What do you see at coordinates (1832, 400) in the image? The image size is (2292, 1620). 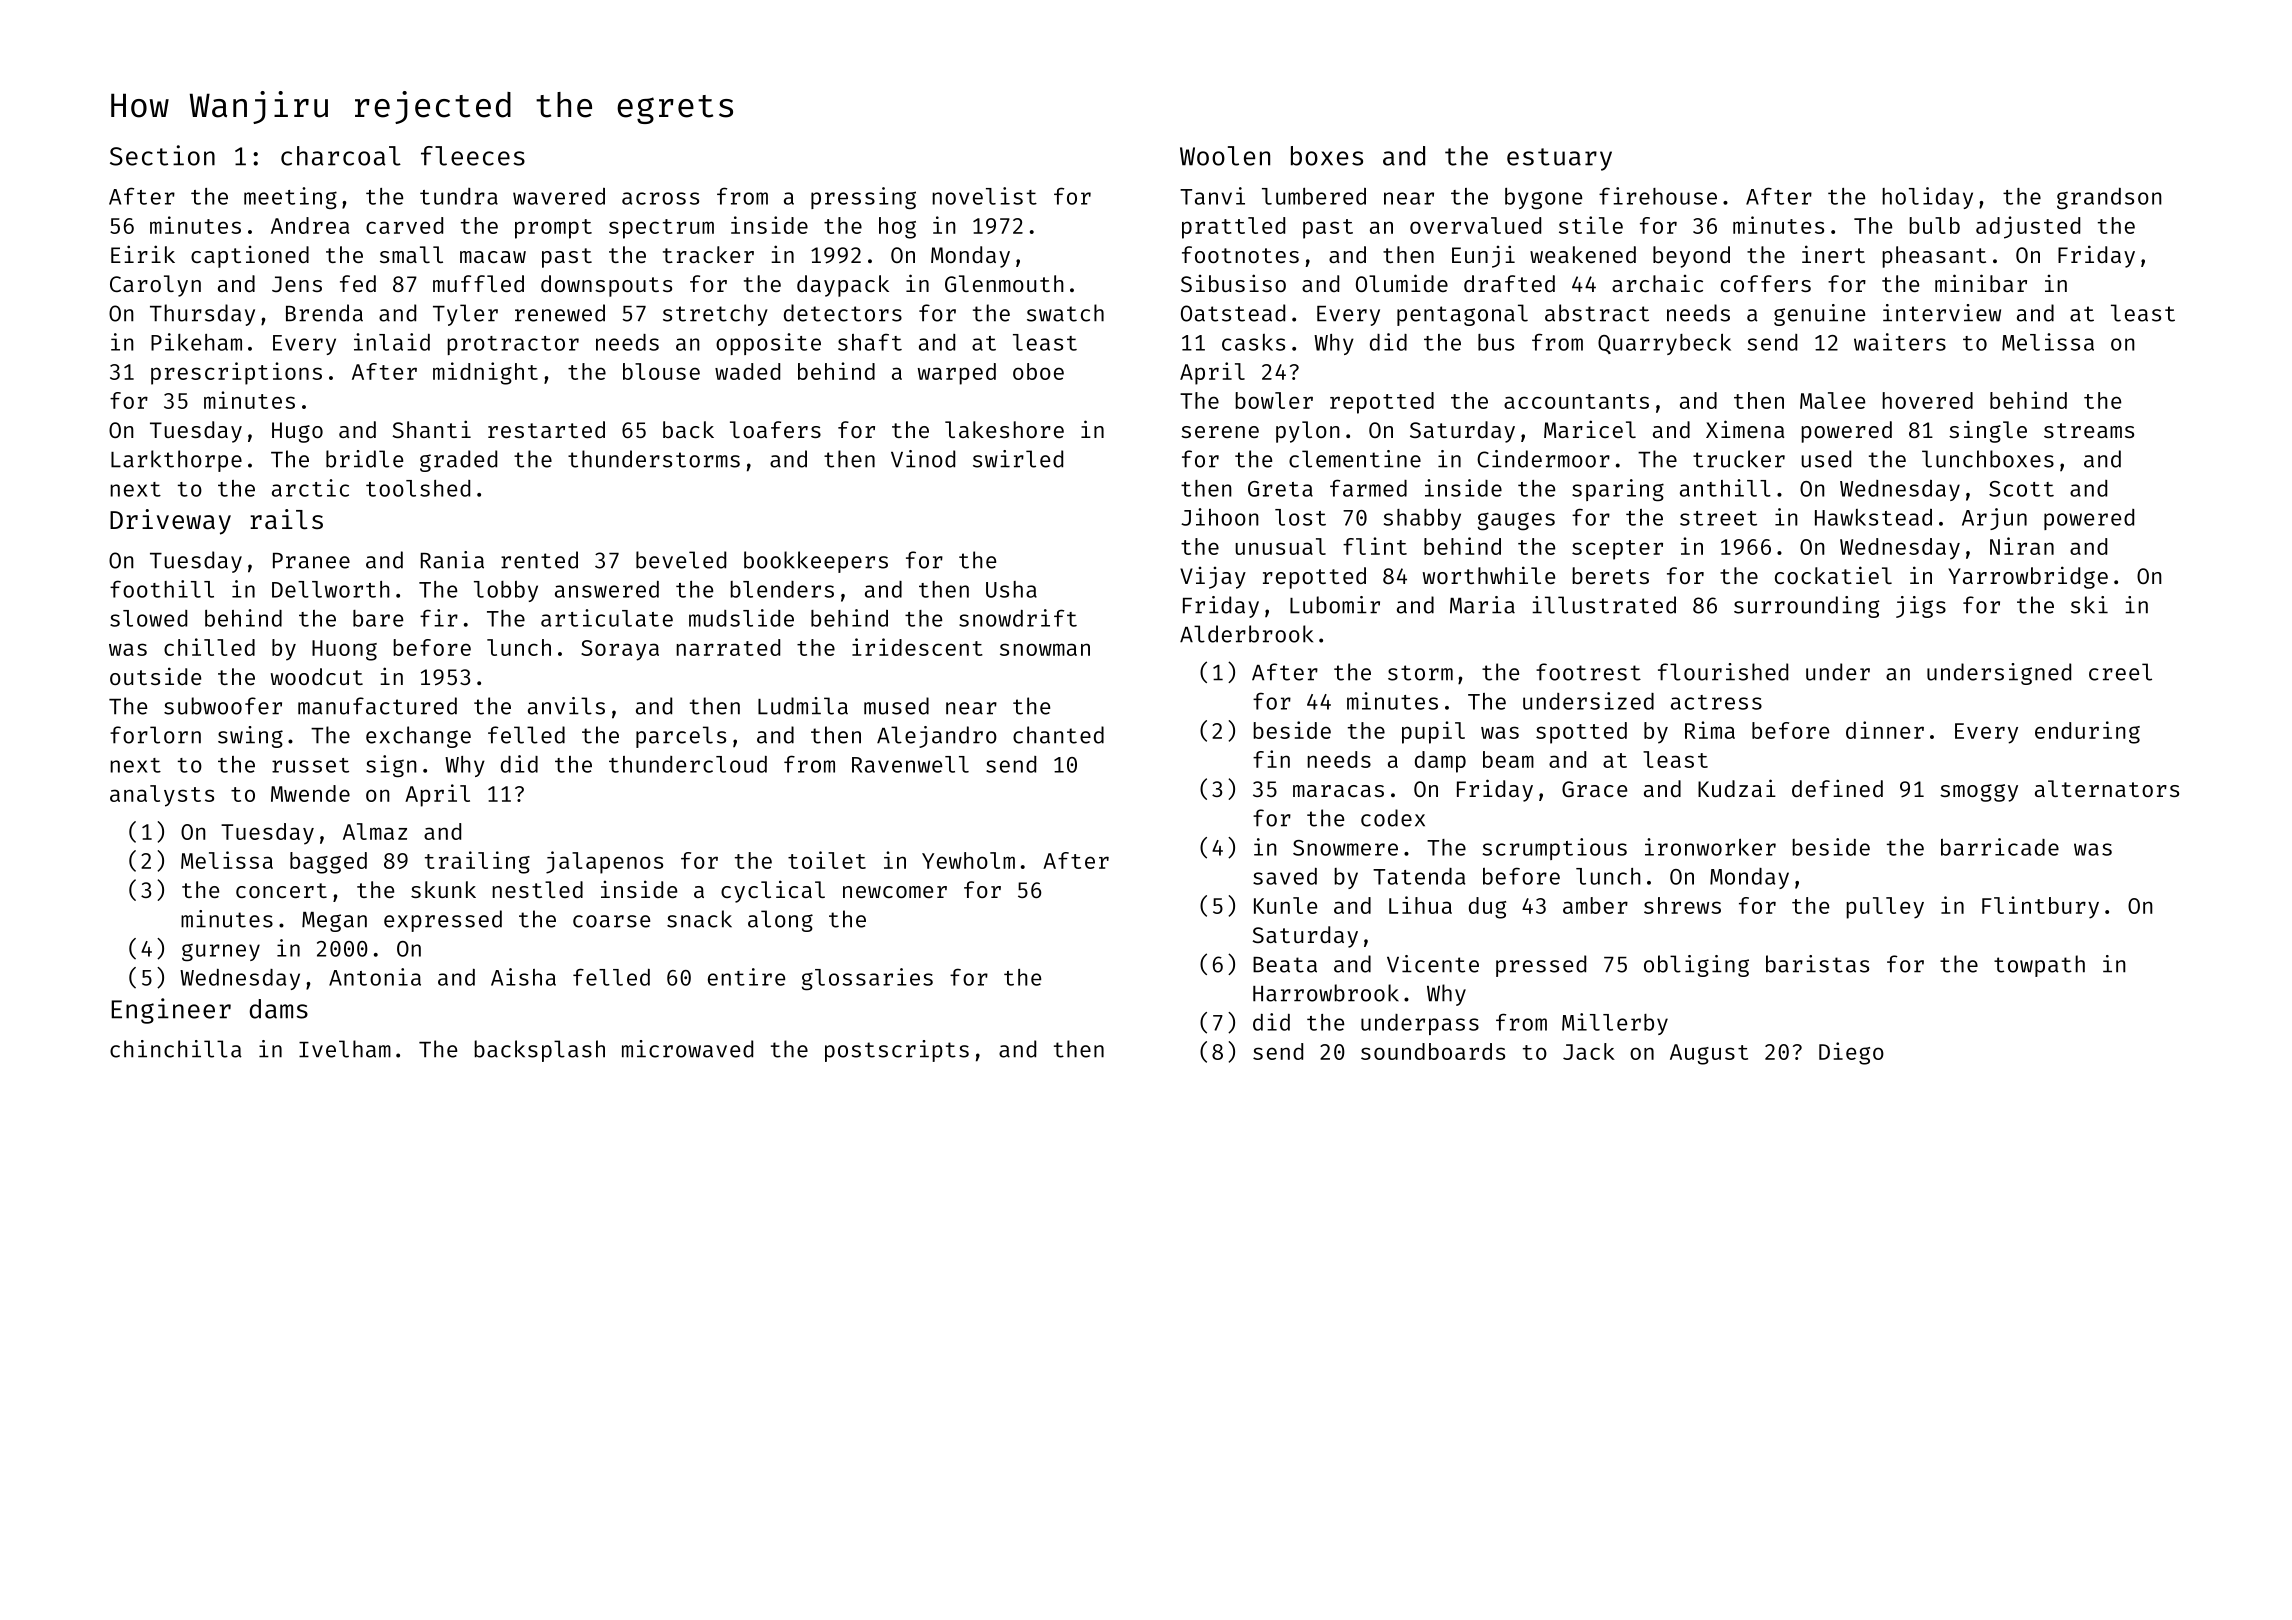 I see `Malee` at bounding box center [1832, 400].
